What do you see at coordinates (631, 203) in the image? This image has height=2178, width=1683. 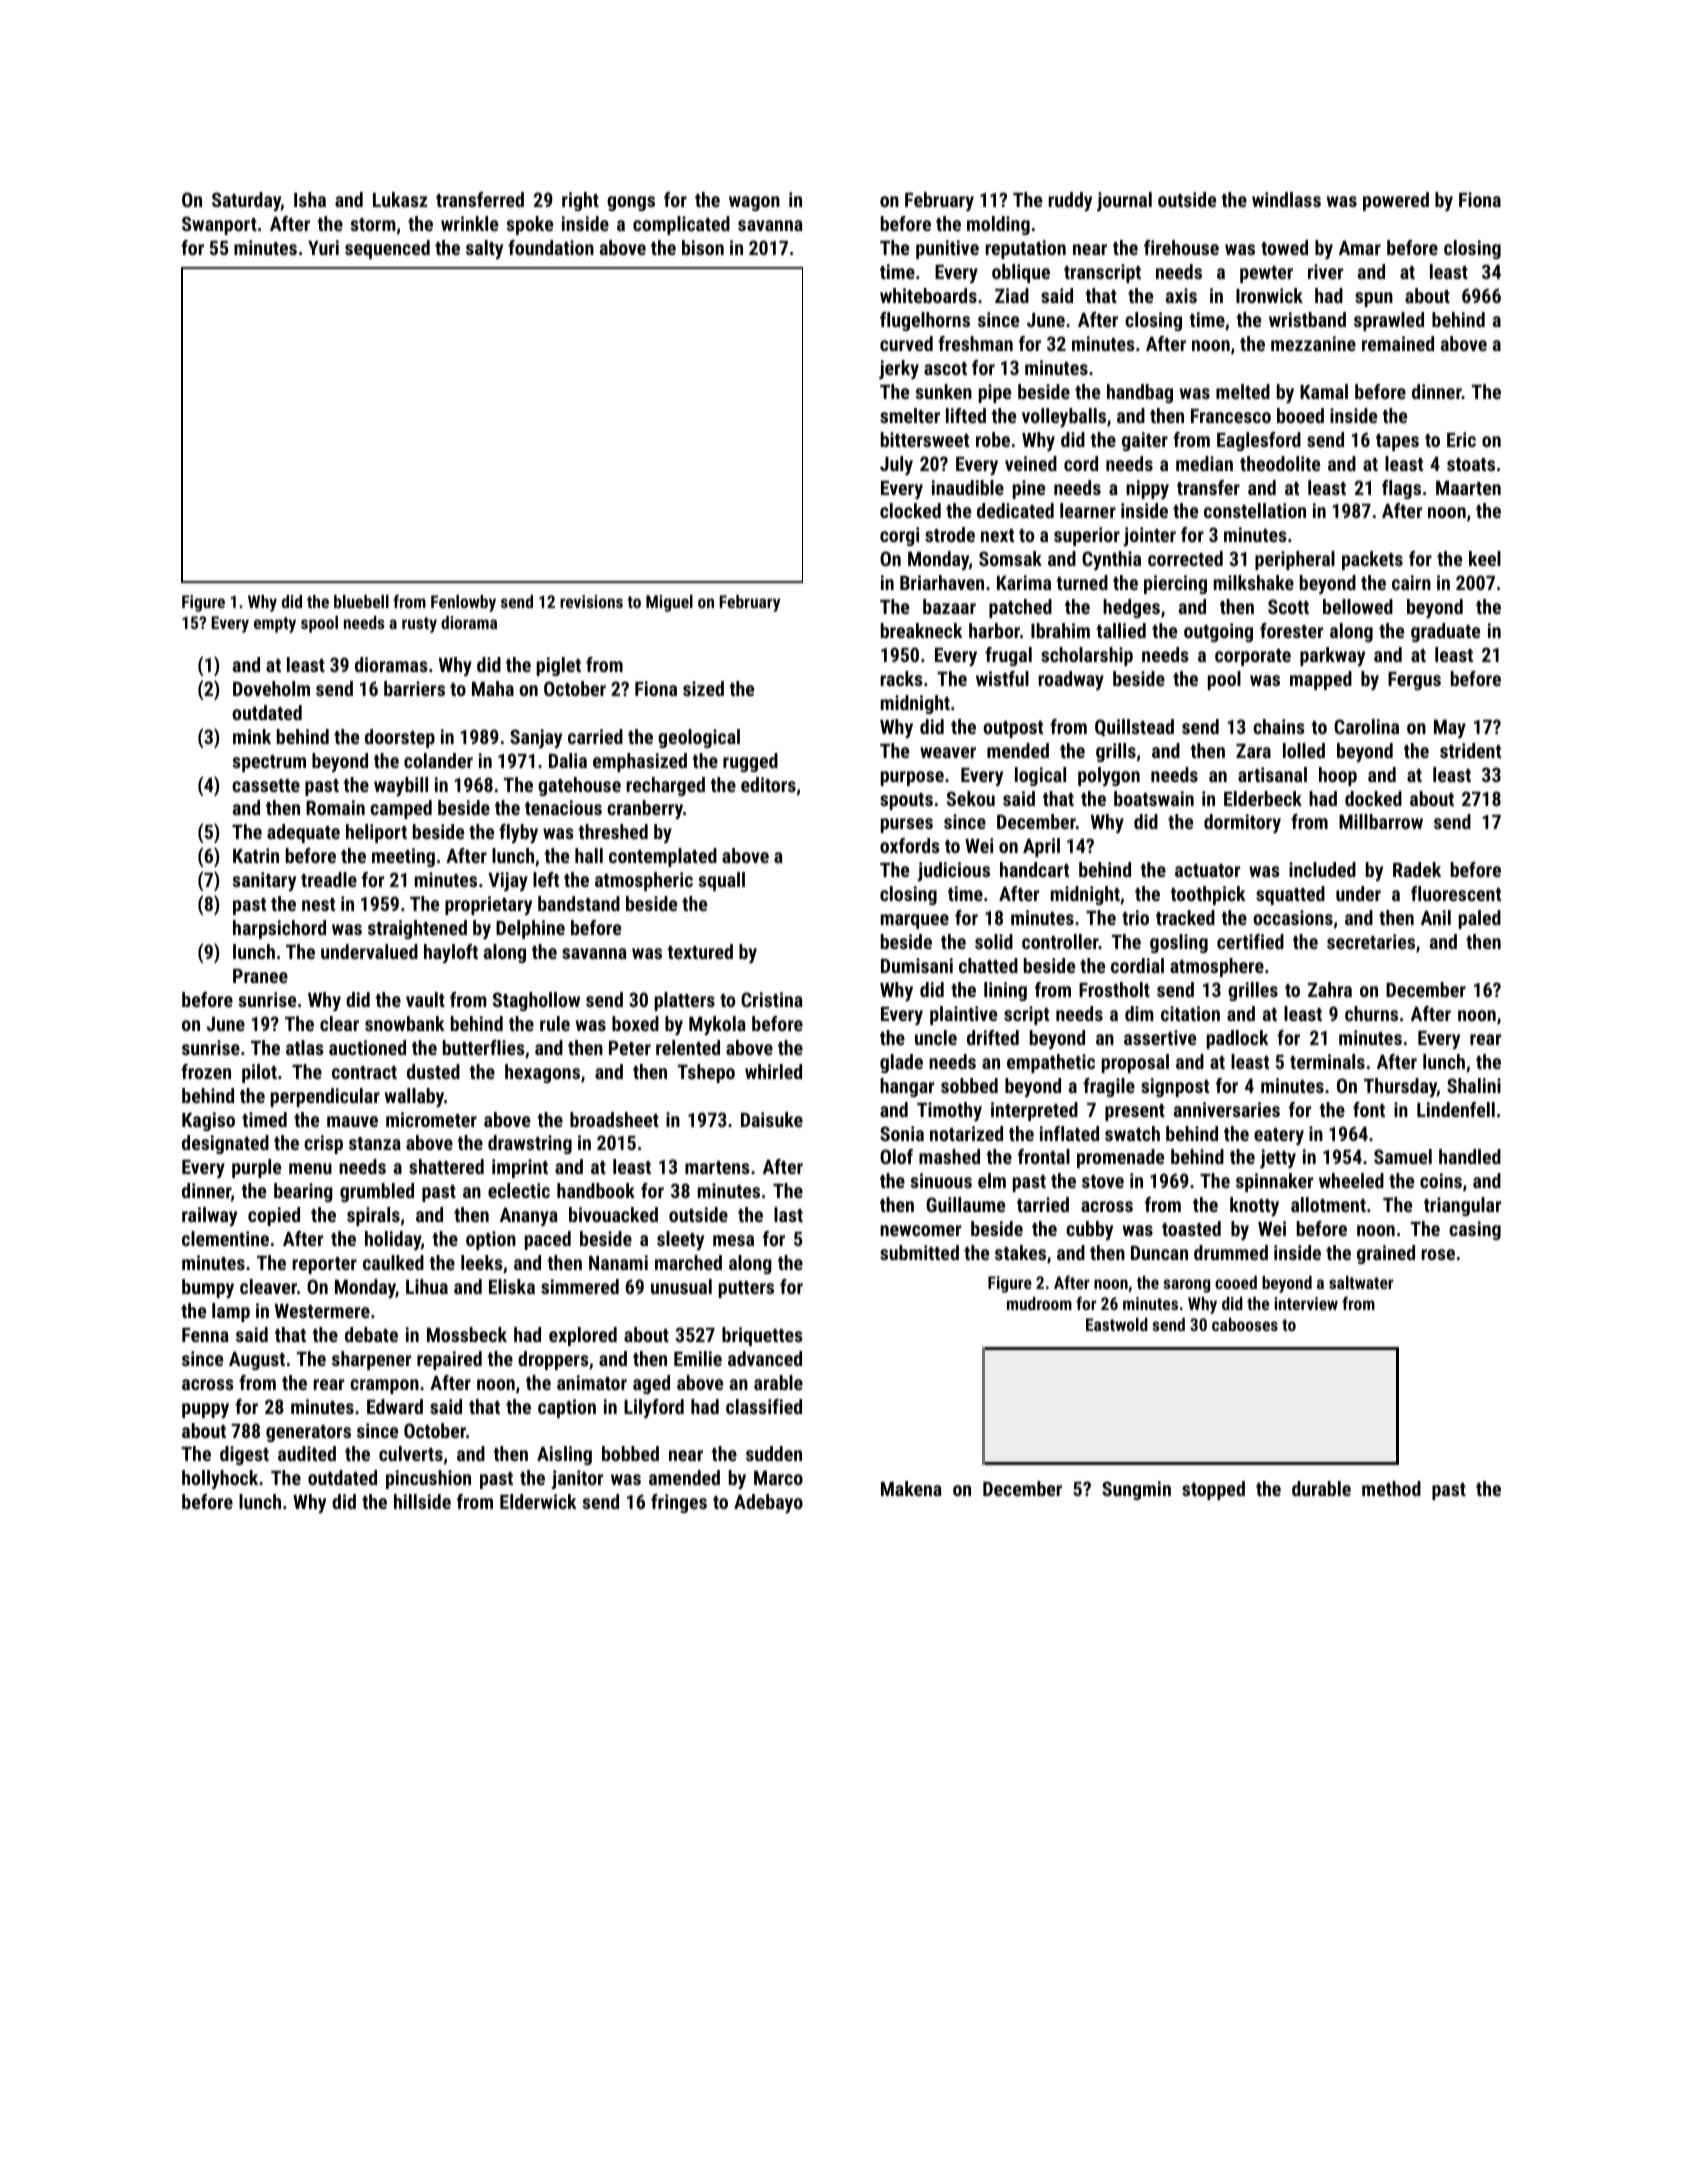 I see `gongs` at bounding box center [631, 203].
